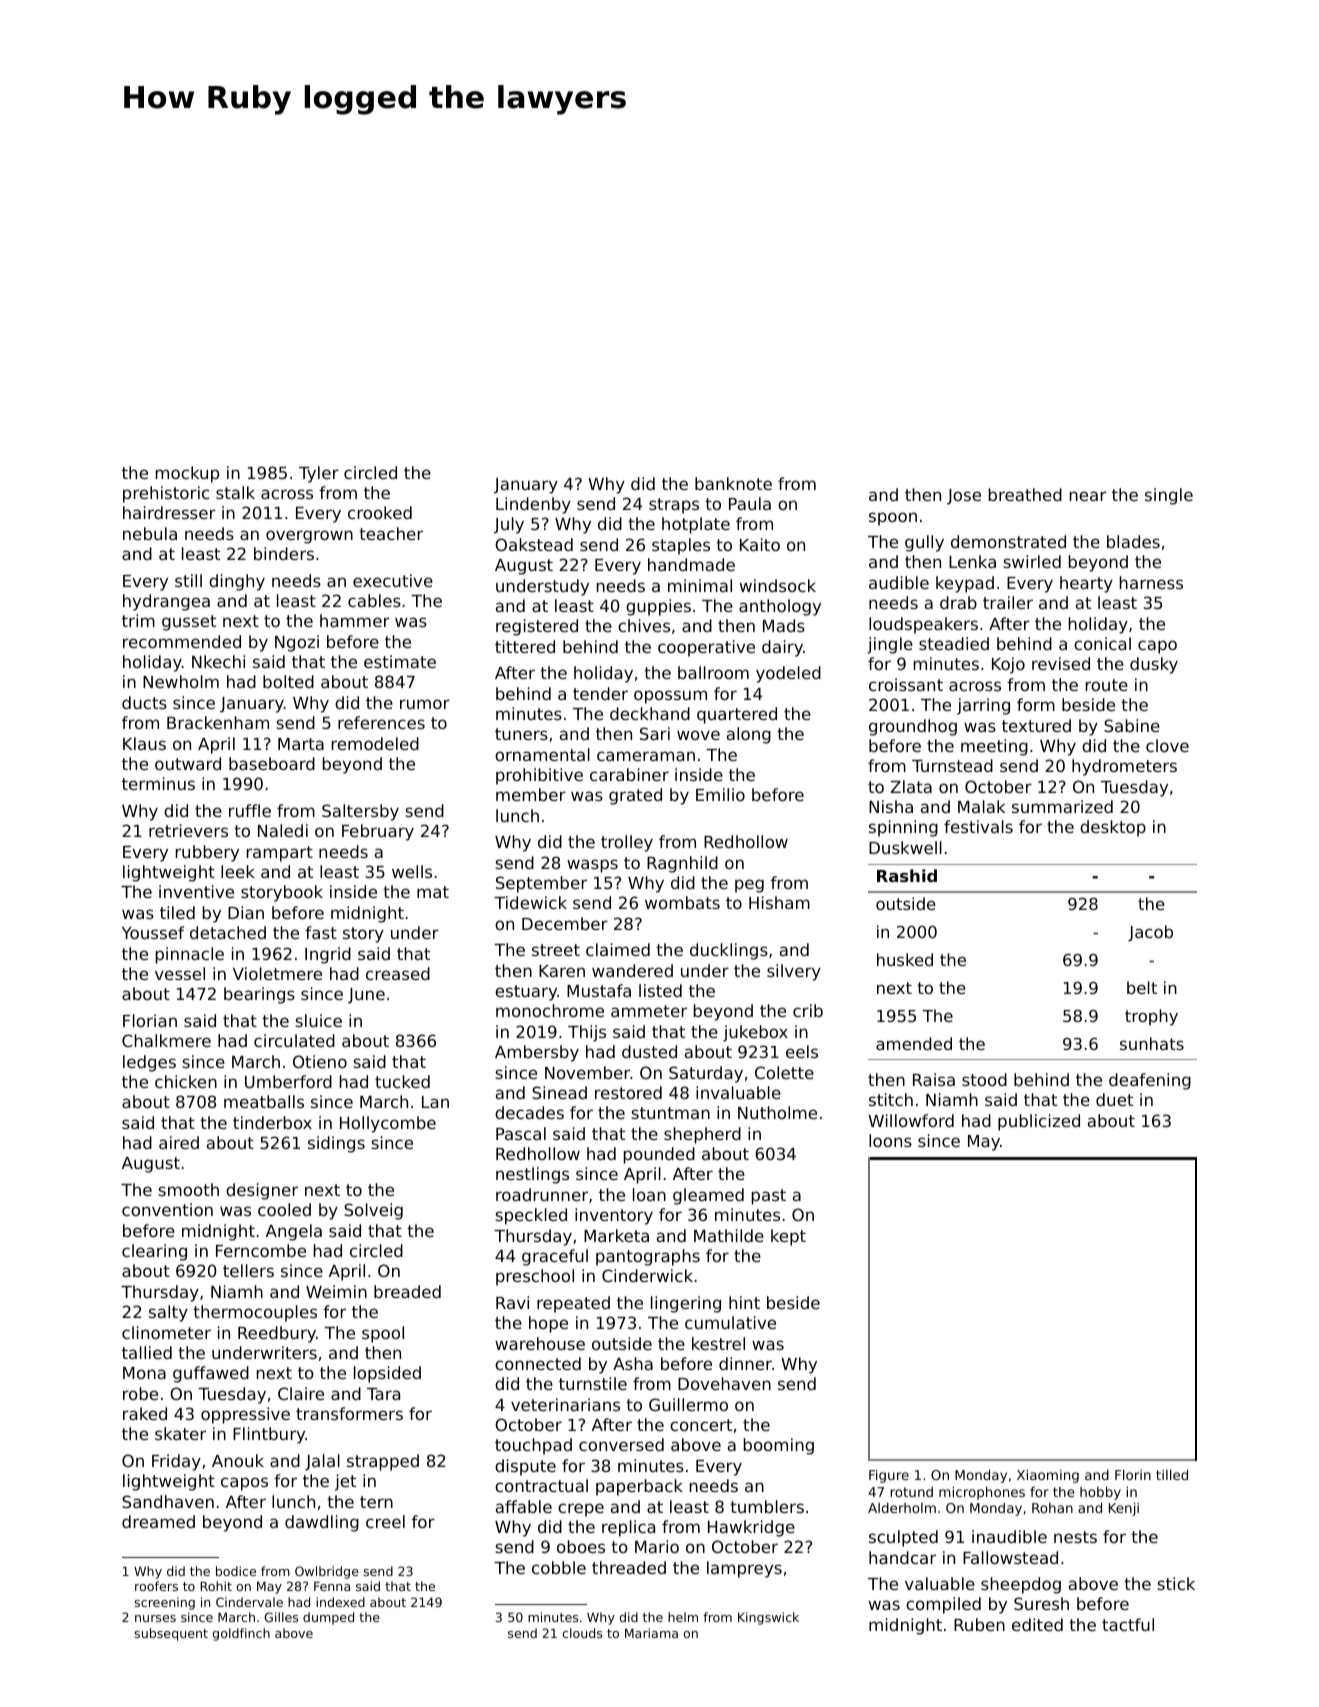 Image resolution: width=1319 pixels, height=1707 pixels. What do you see at coordinates (328, 1618) in the document?
I see `dumped` at bounding box center [328, 1618].
